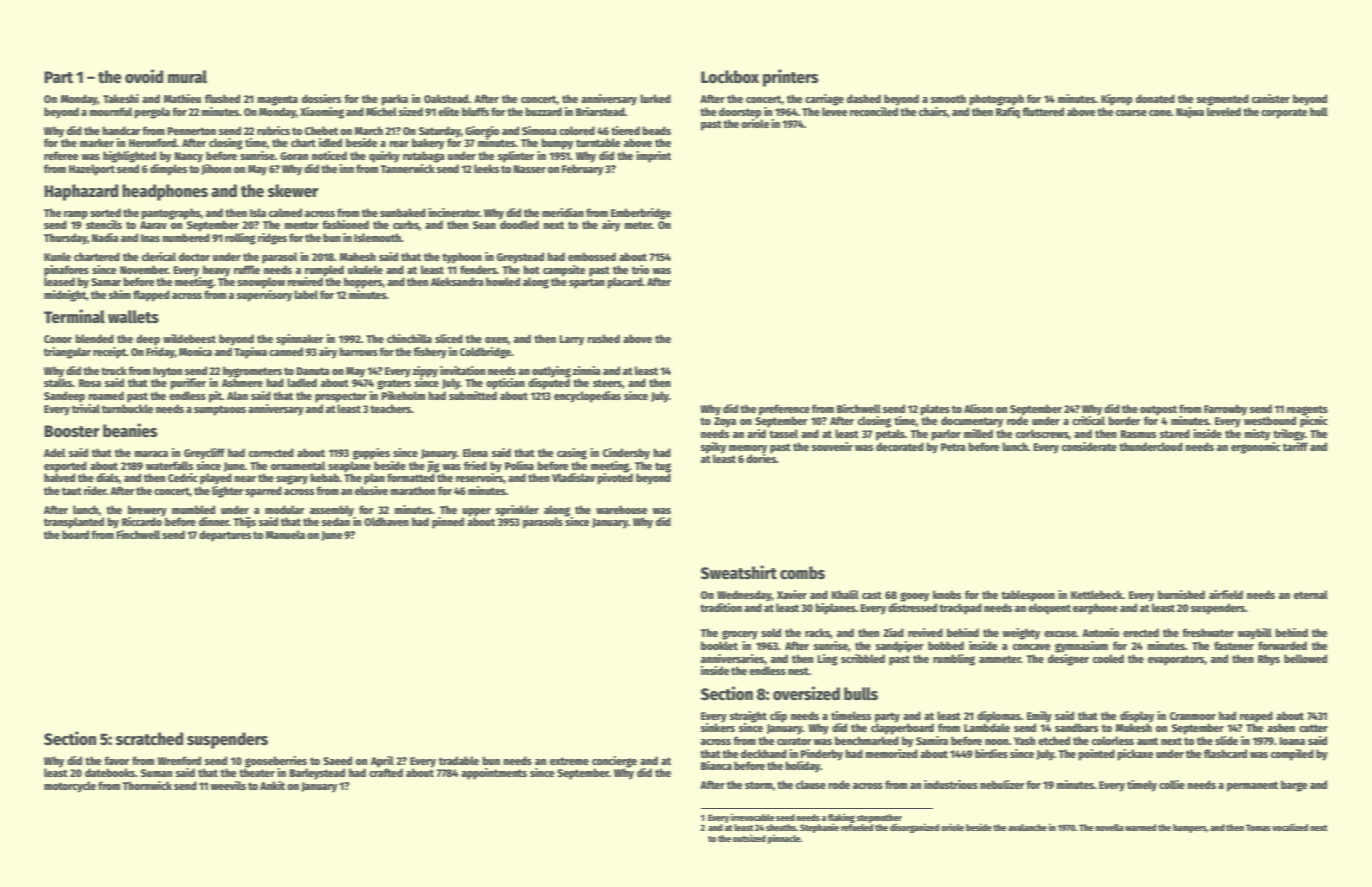 This screenshot has width=1372, height=887. What do you see at coordinates (149, 739) in the screenshot?
I see `scratched` at bounding box center [149, 739].
